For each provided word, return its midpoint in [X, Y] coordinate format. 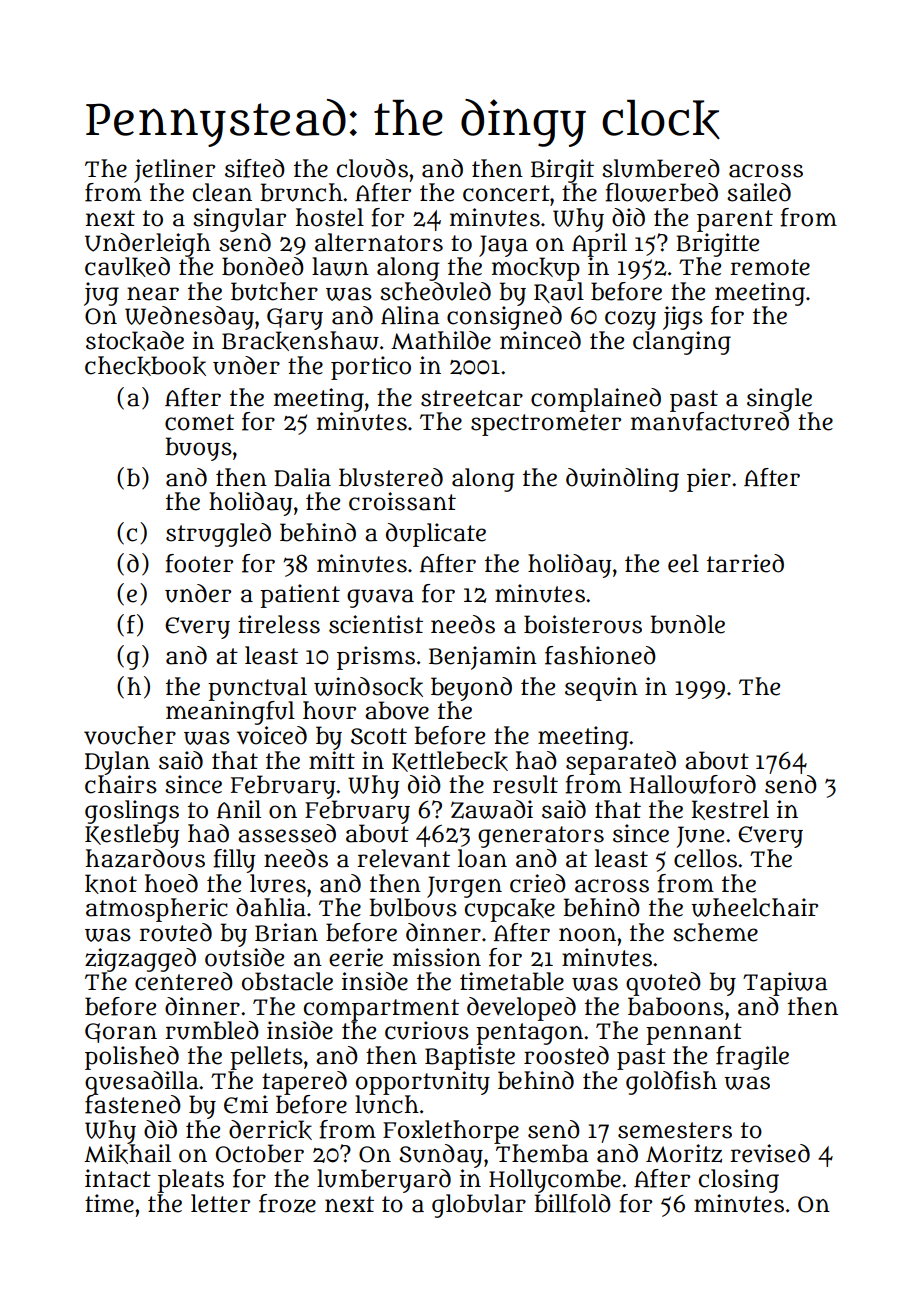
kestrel [730, 810]
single [779, 400]
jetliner [174, 171]
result [525, 784]
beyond [471, 689]
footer [199, 563]
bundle [687, 624]
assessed [287, 833]
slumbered [661, 168]
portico [371, 368]
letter [220, 1203]
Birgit [562, 171]
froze [287, 1203]
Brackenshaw [300, 341]
